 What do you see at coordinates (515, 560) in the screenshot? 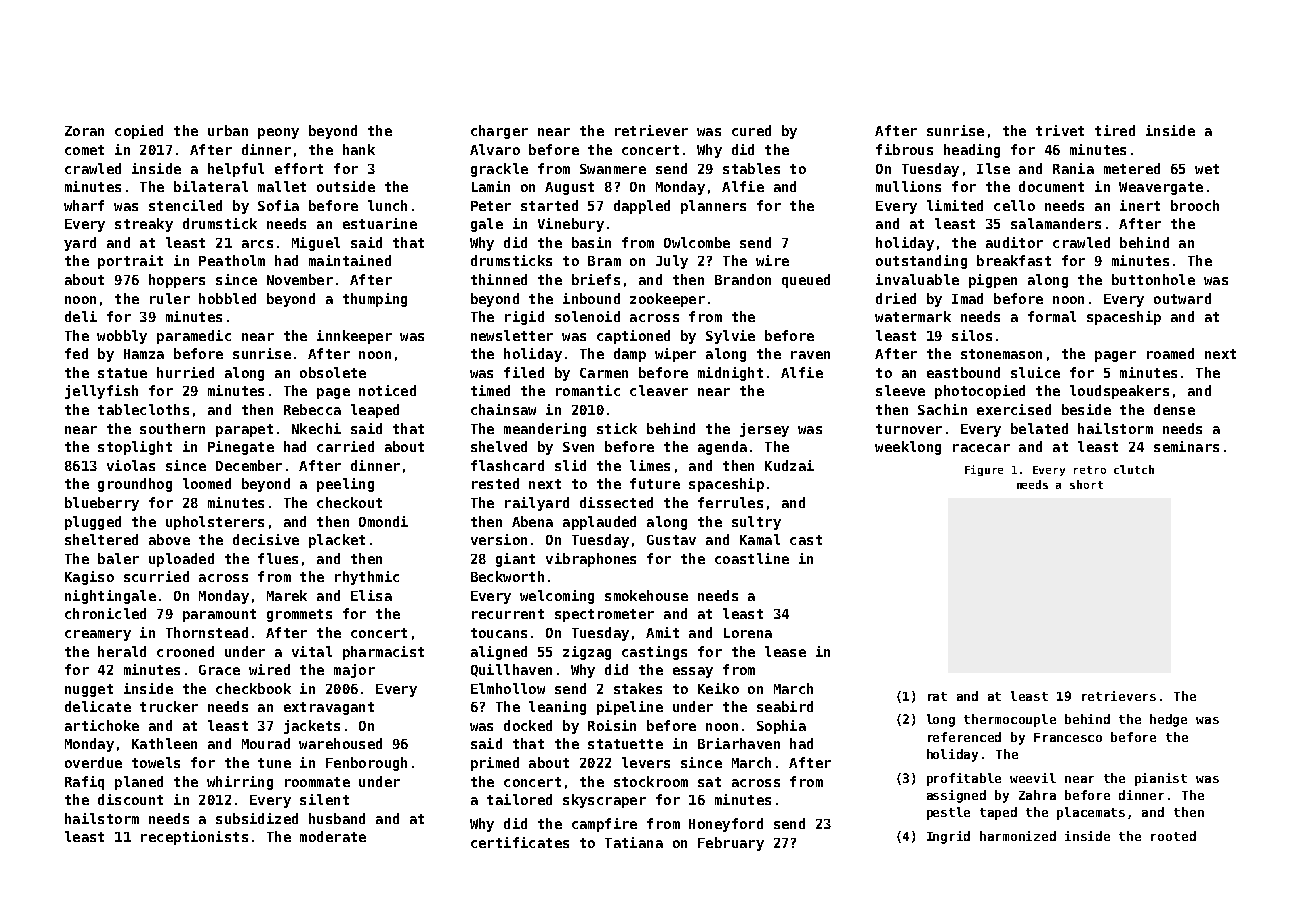
I see `giant` at bounding box center [515, 560].
